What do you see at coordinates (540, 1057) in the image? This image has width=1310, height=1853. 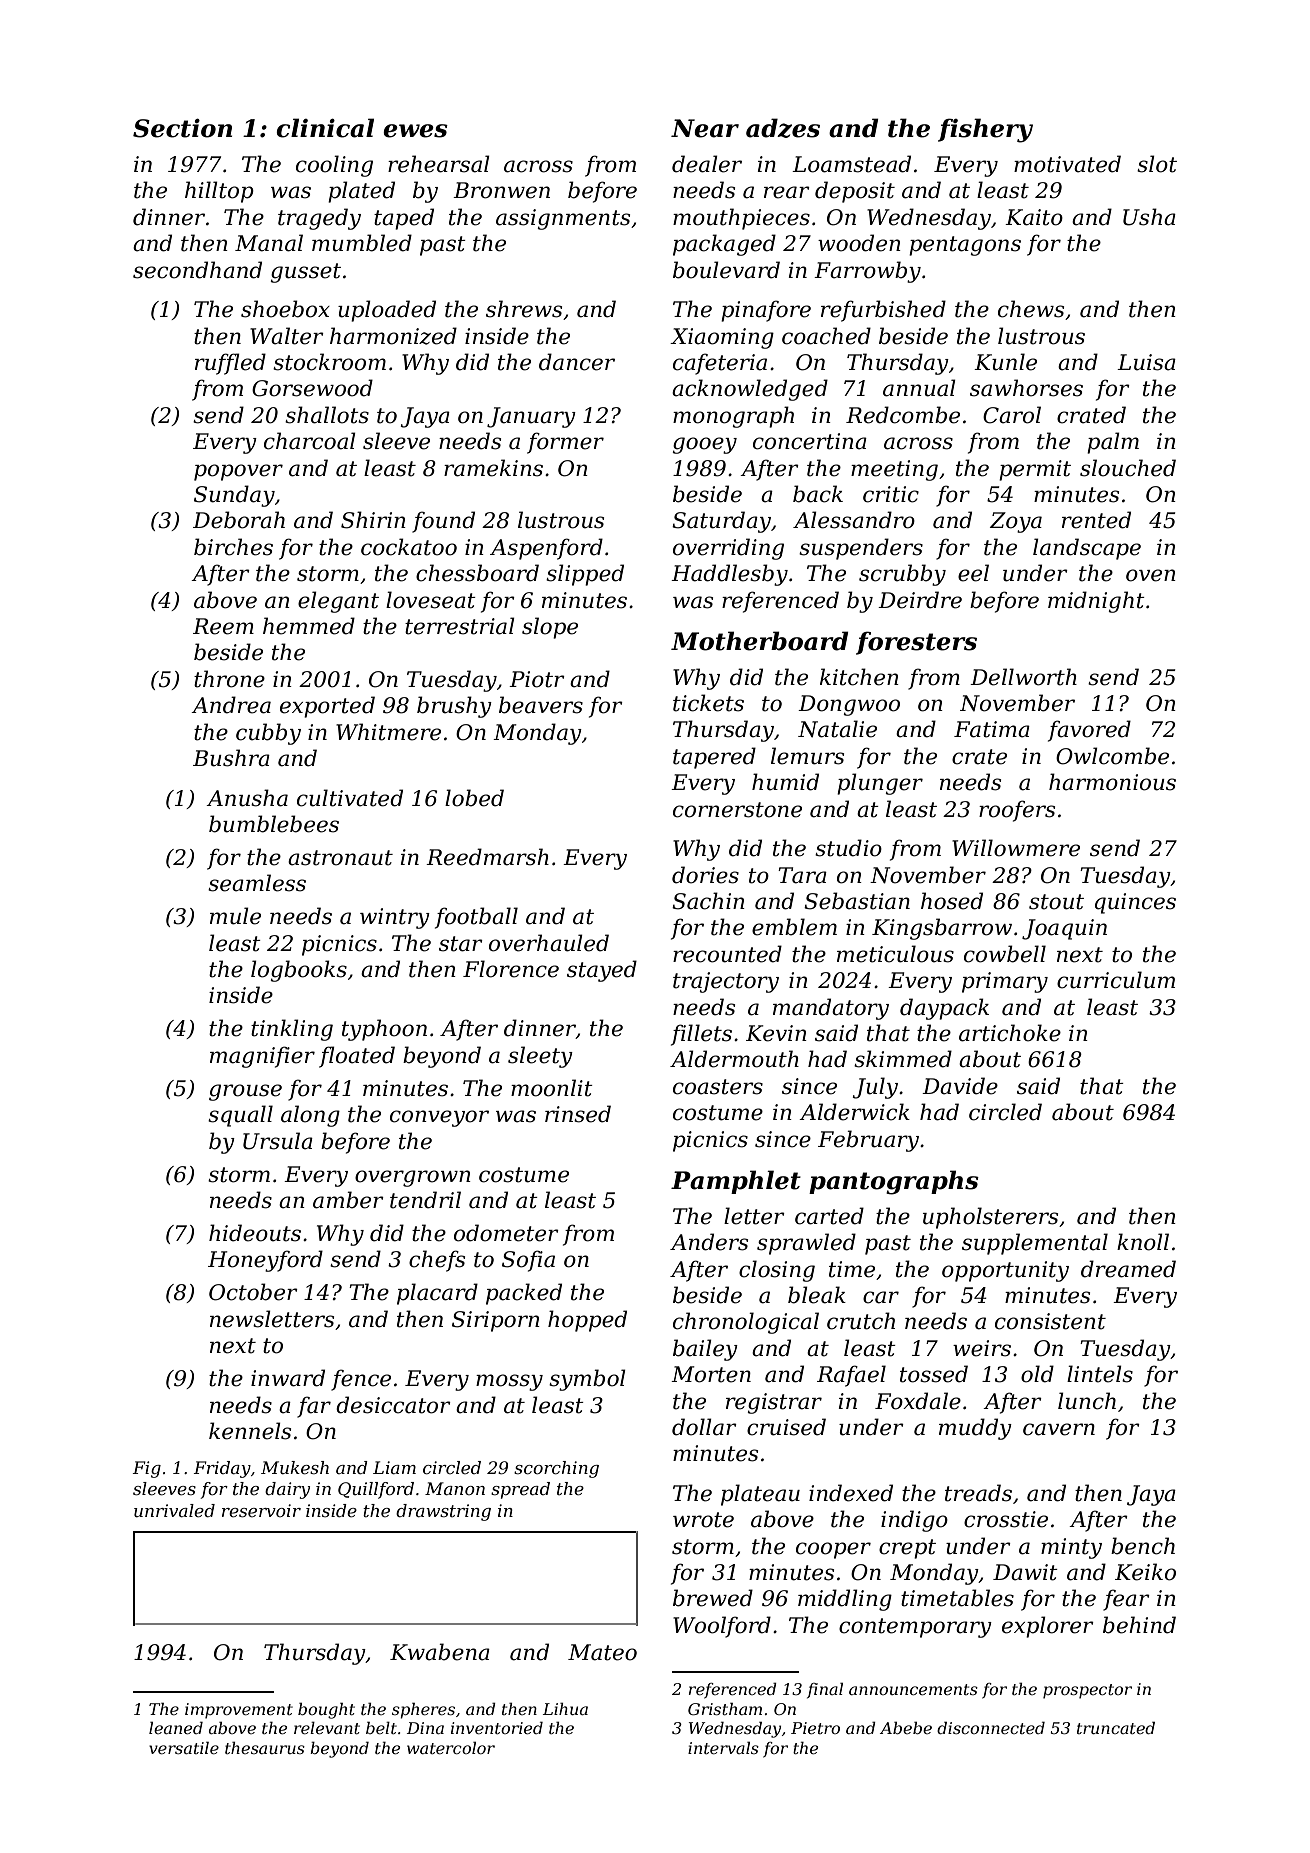 I see `sleety` at bounding box center [540, 1057].
